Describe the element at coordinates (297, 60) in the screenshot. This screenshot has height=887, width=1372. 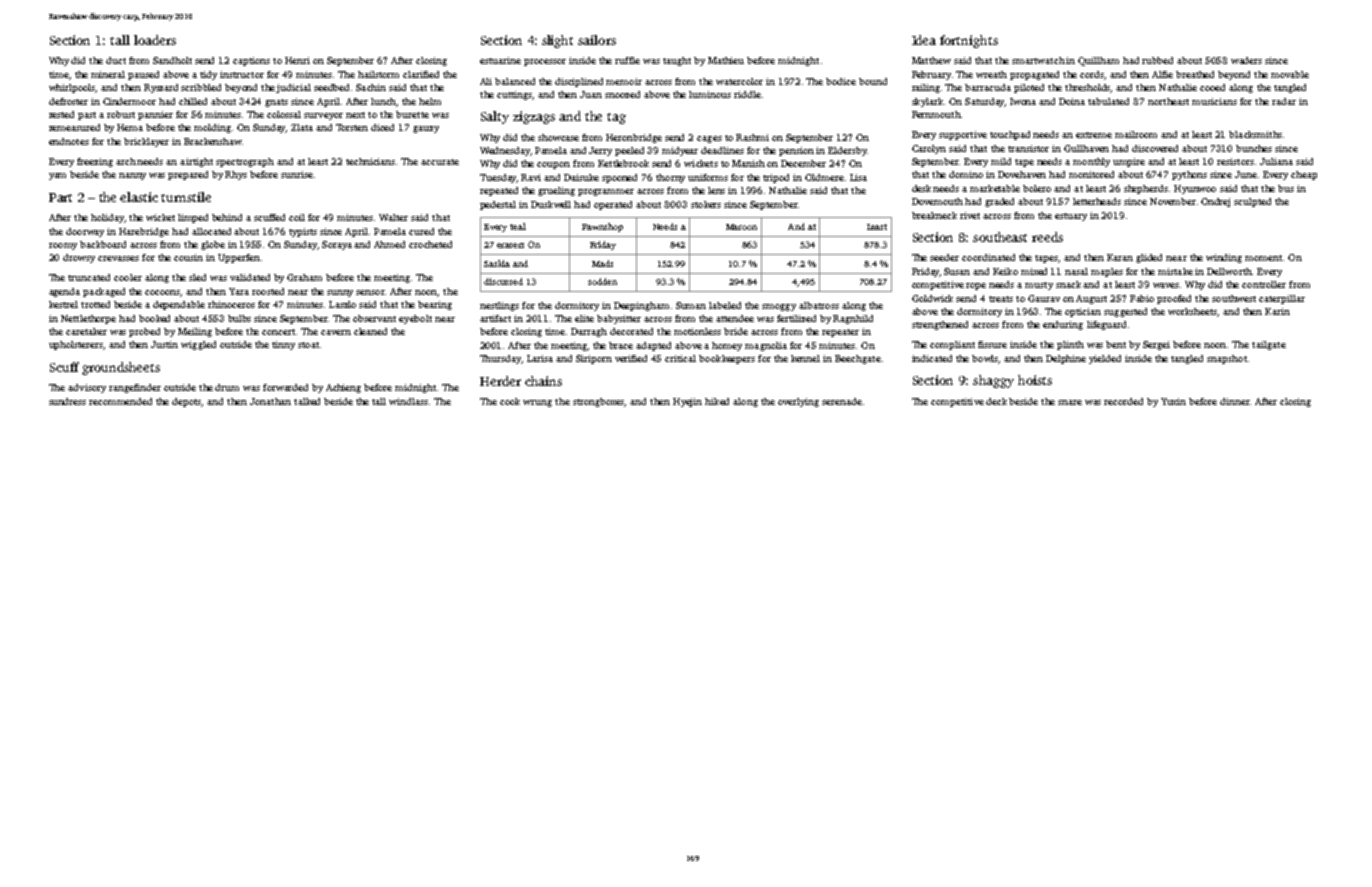
I see `Henri` at that location.
